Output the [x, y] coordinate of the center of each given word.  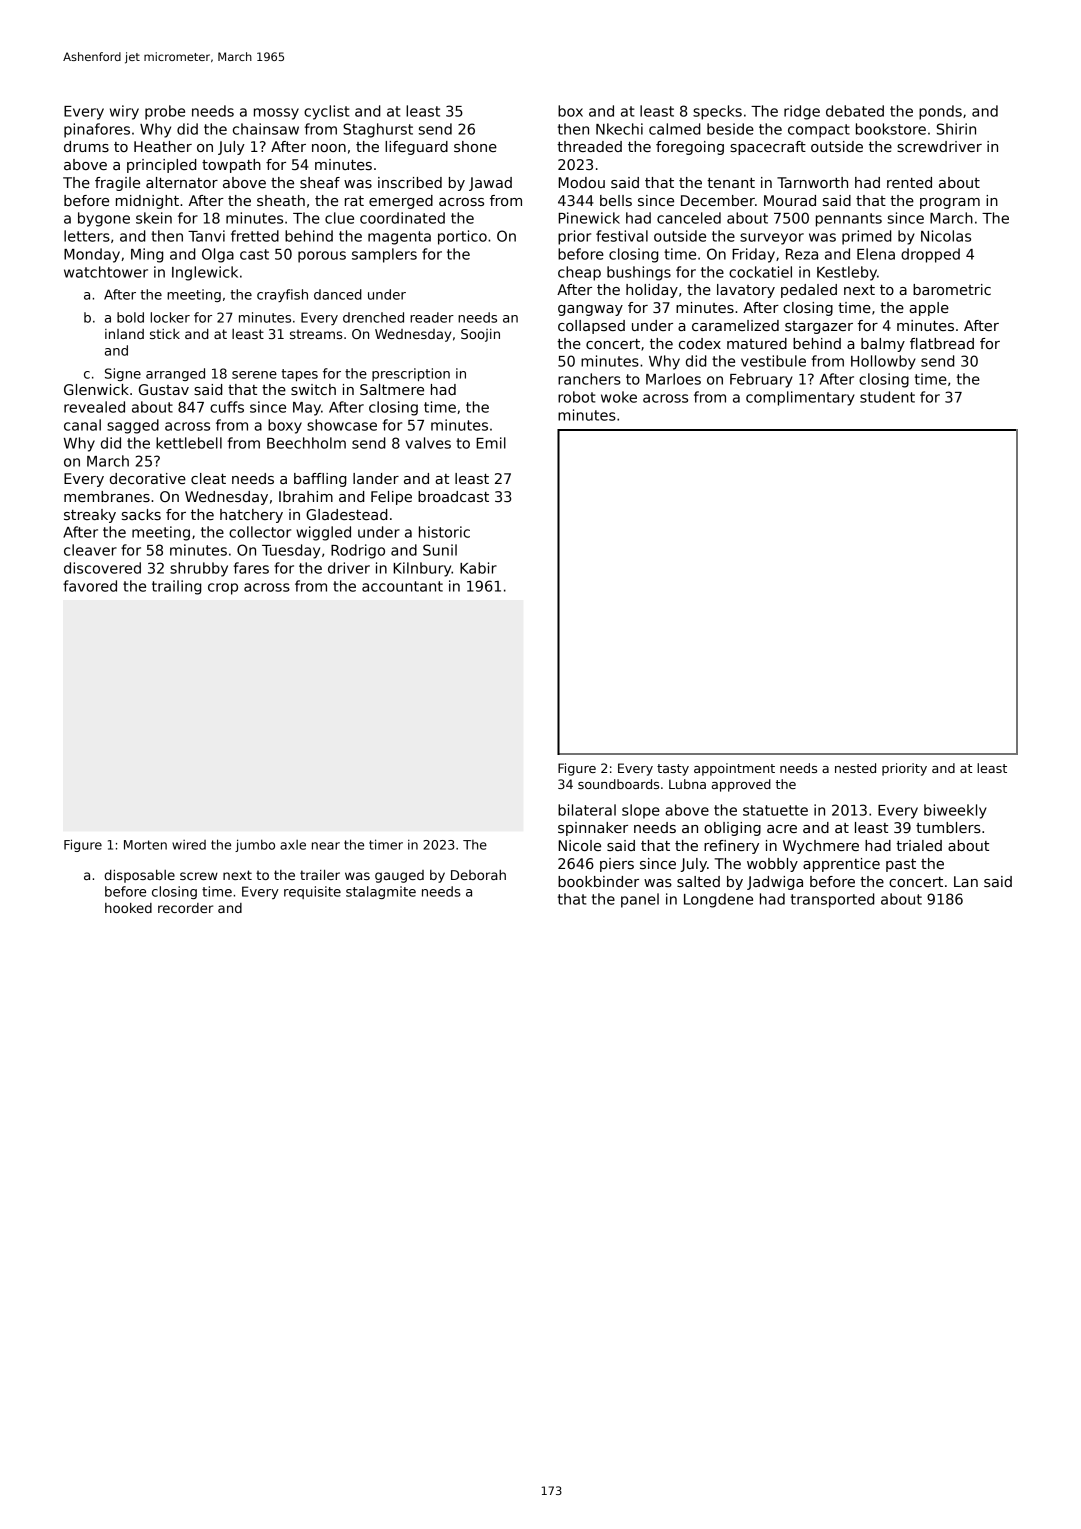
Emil [491, 443]
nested [855, 768]
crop [223, 589]
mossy [276, 114]
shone [475, 146]
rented [909, 182]
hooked [128, 908]
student [887, 397]
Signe [123, 374]
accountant [402, 586]
